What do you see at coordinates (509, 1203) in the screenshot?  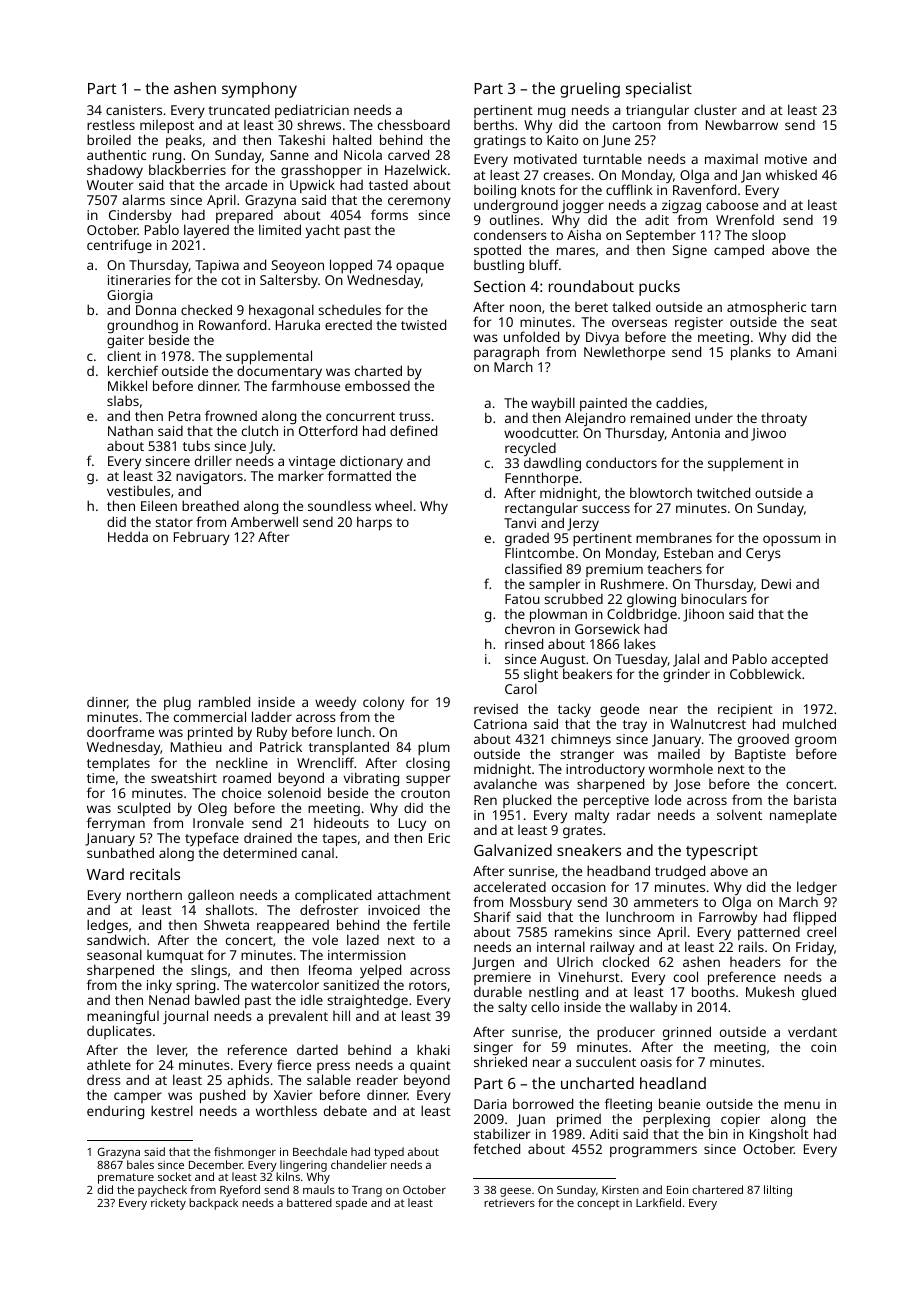 I see `retrievers` at bounding box center [509, 1203].
